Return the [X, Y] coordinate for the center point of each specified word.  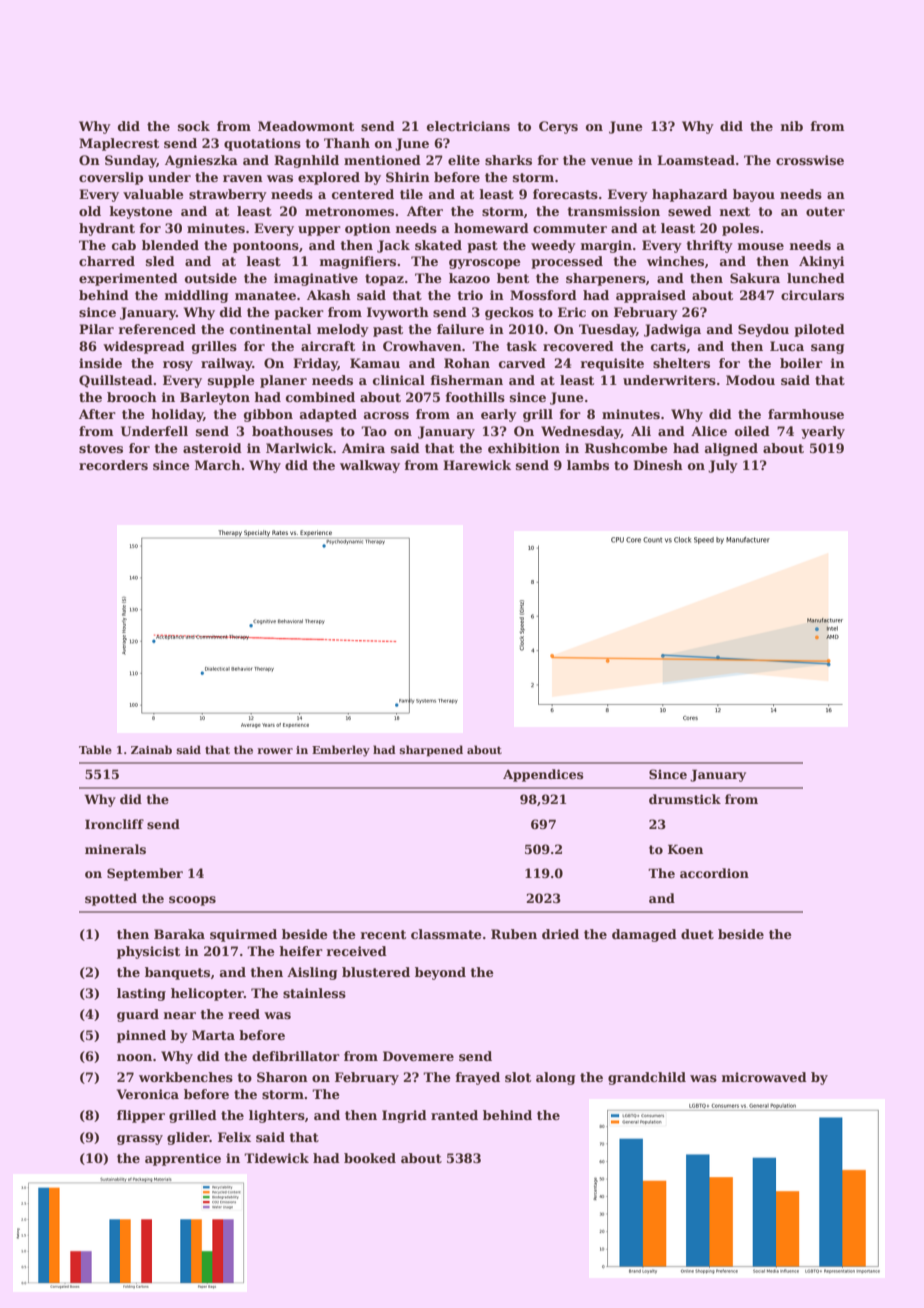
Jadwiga [672, 330]
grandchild [647, 1078]
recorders [113, 465]
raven [243, 178]
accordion [714, 873]
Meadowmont [306, 126]
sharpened [431, 751]
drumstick [685, 799]
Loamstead [696, 160]
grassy [140, 1140]
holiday [177, 415]
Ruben [514, 934]
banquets [177, 973]
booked [370, 1158]
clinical [399, 380]
